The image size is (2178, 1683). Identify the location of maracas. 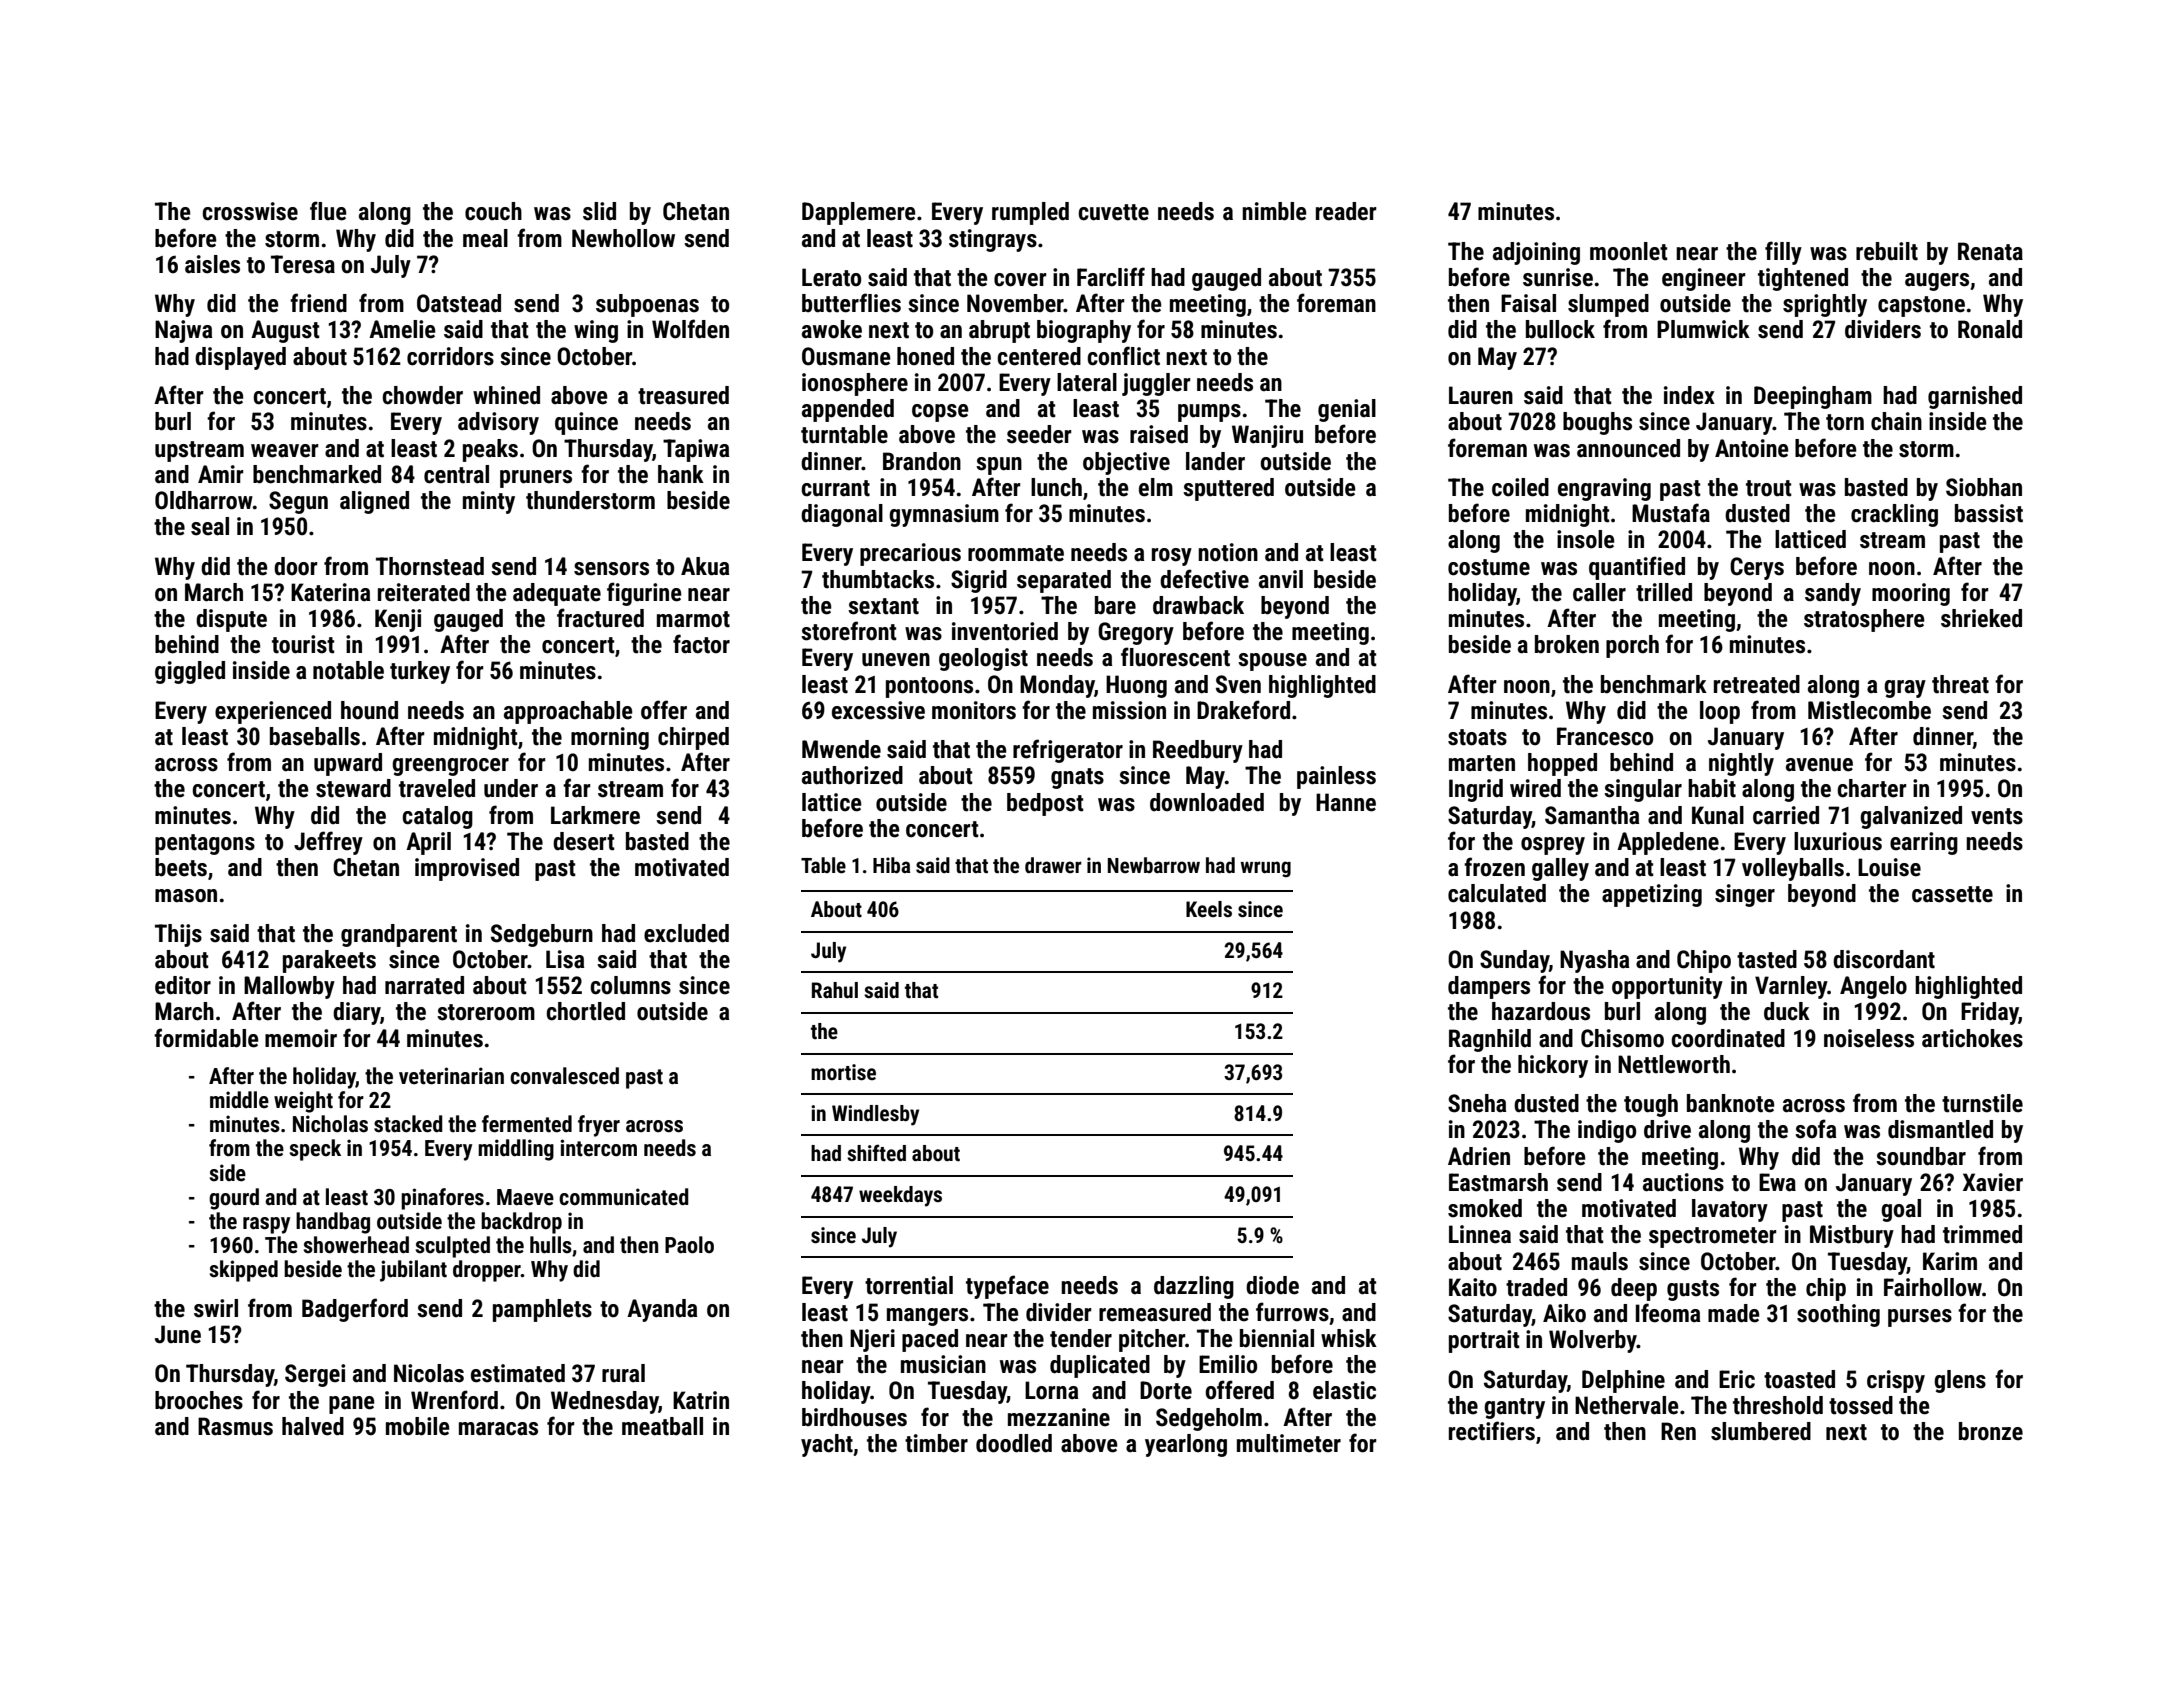
(498, 1429).
